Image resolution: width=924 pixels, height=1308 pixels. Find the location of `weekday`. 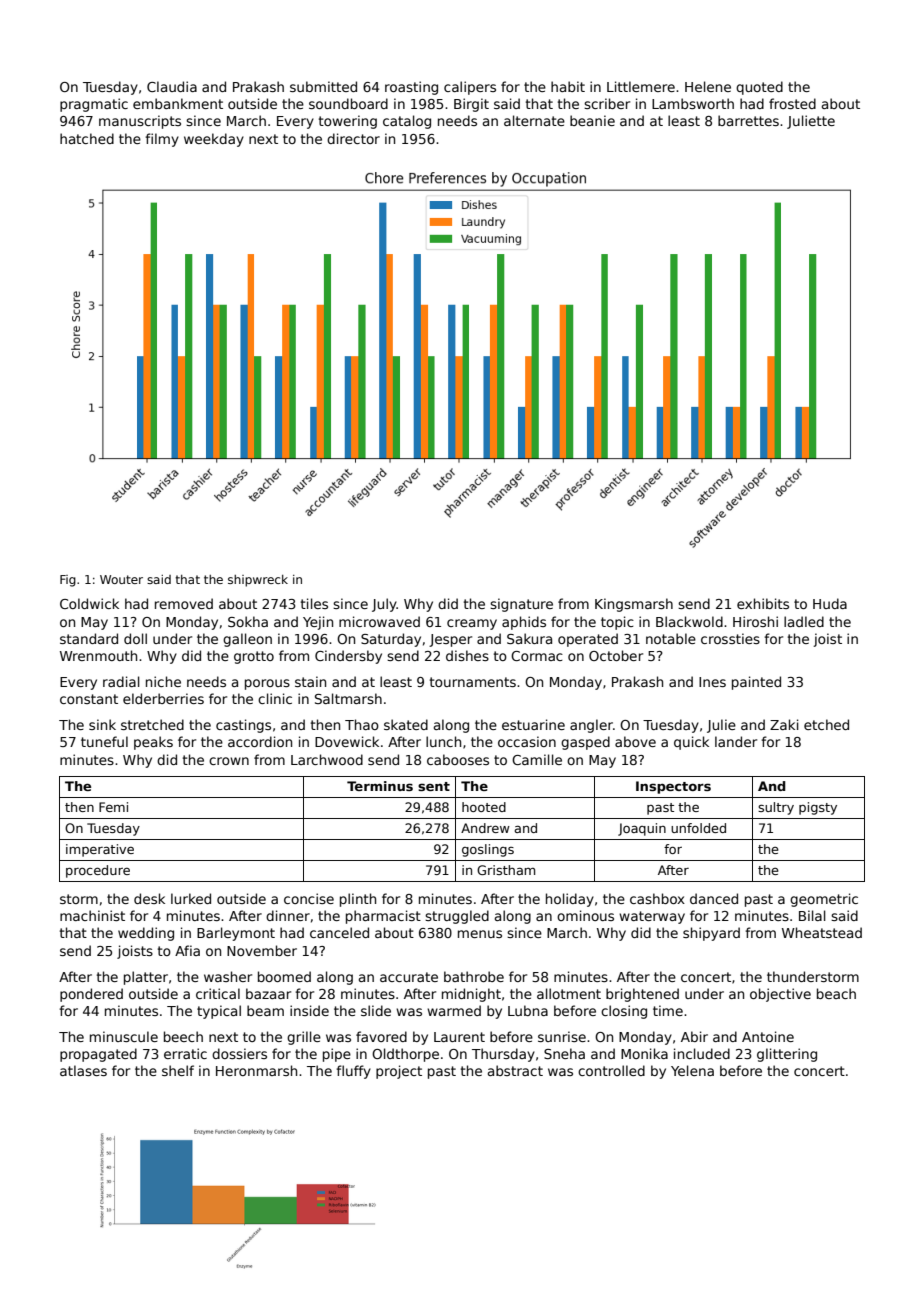

weekday is located at coordinates (214, 140).
